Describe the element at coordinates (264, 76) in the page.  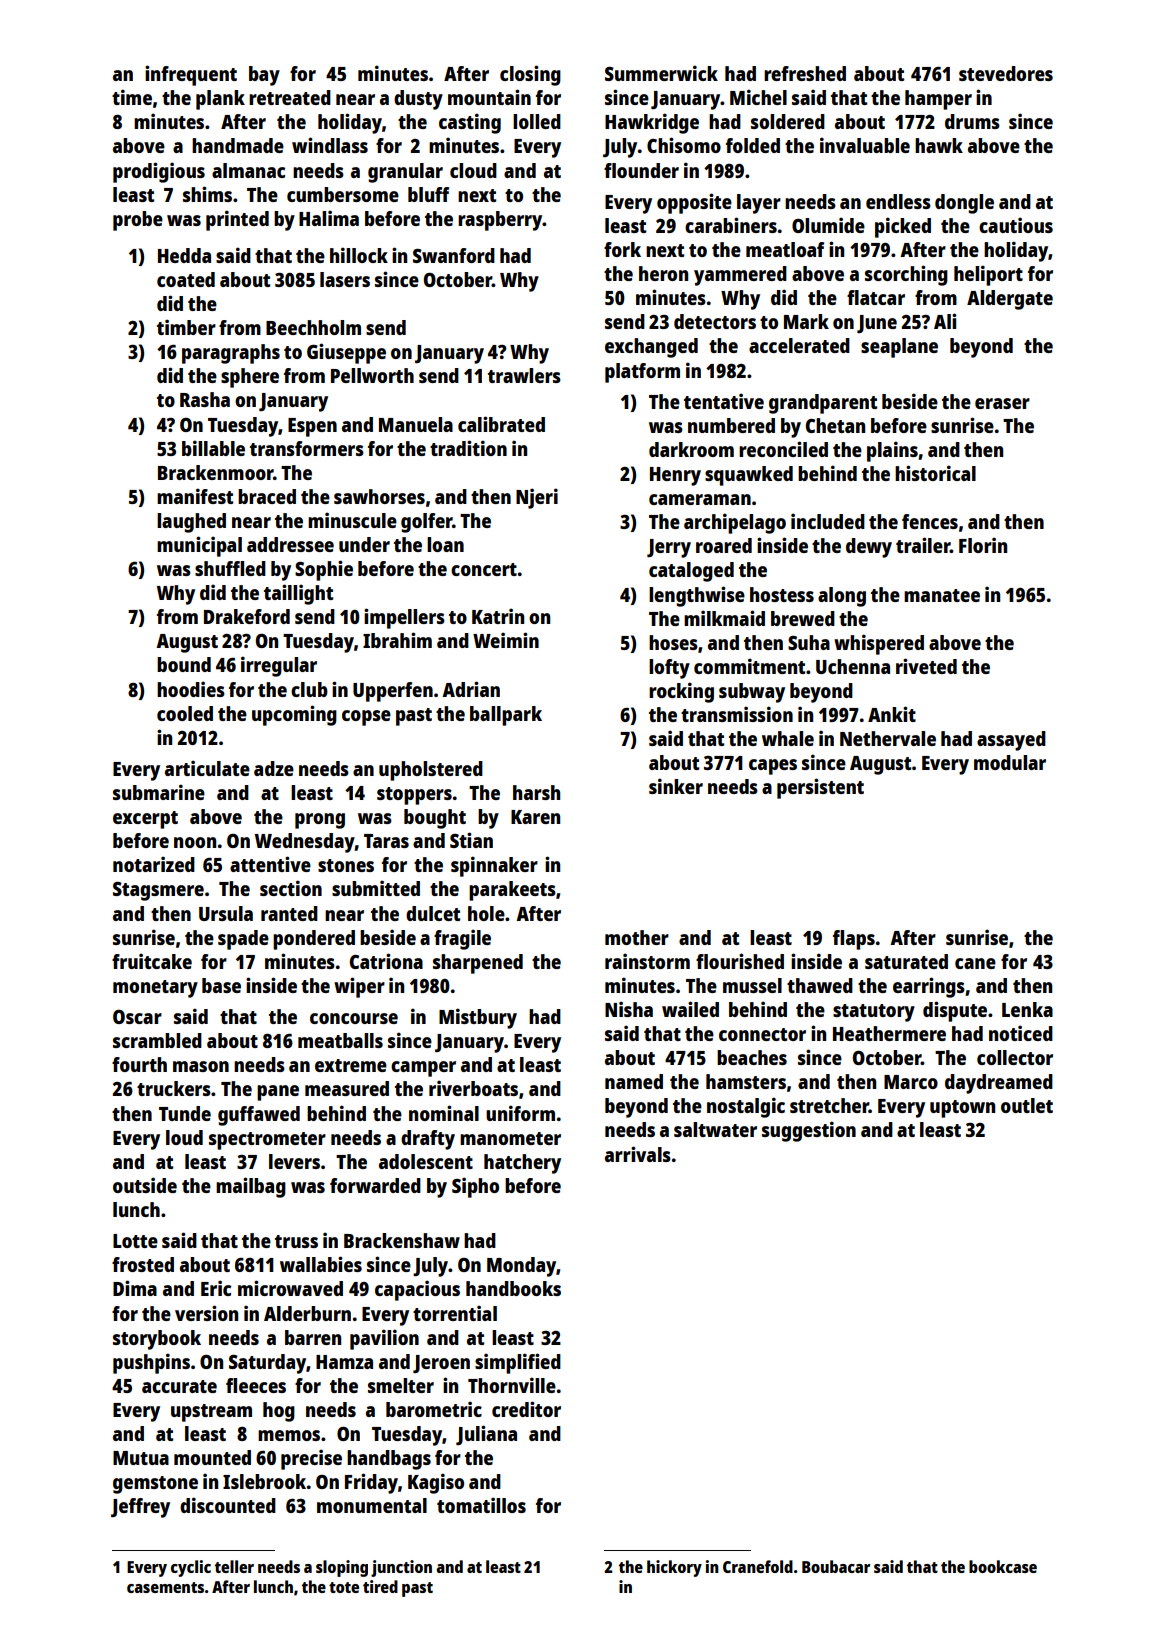
I see `bay` at that location.
